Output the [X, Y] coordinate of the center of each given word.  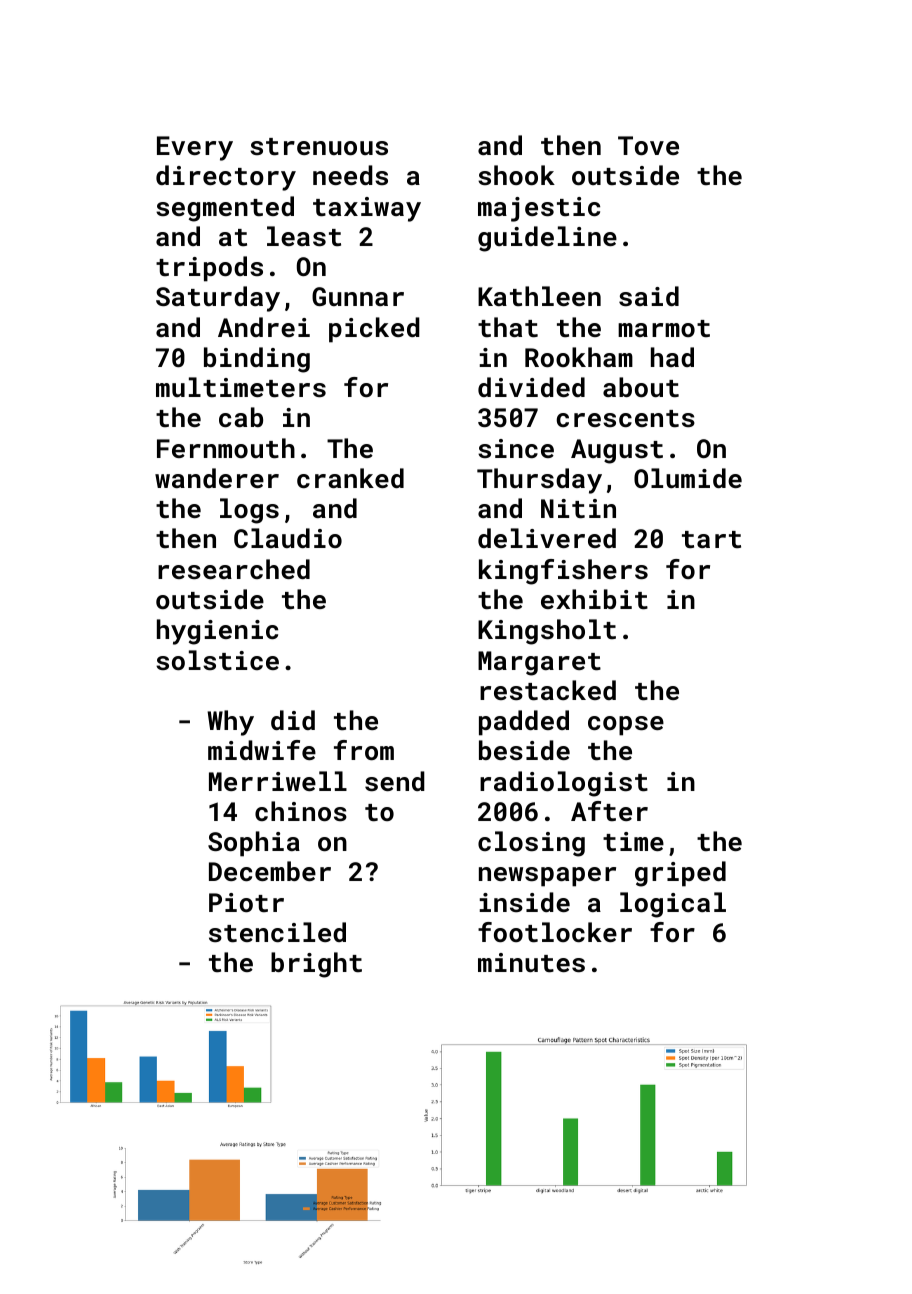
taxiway [367, 209]
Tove [648, 145]
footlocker [555, 932]
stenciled [277, 932]
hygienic [217, 632]
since [516, 448]
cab [241, 417]
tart [711, 539]
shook [516, 175]
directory [226, 178]
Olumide [688, 478]
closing [531, 844]
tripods [209, 269]
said [649, 296]
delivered [547, 538]
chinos [301, 811]
